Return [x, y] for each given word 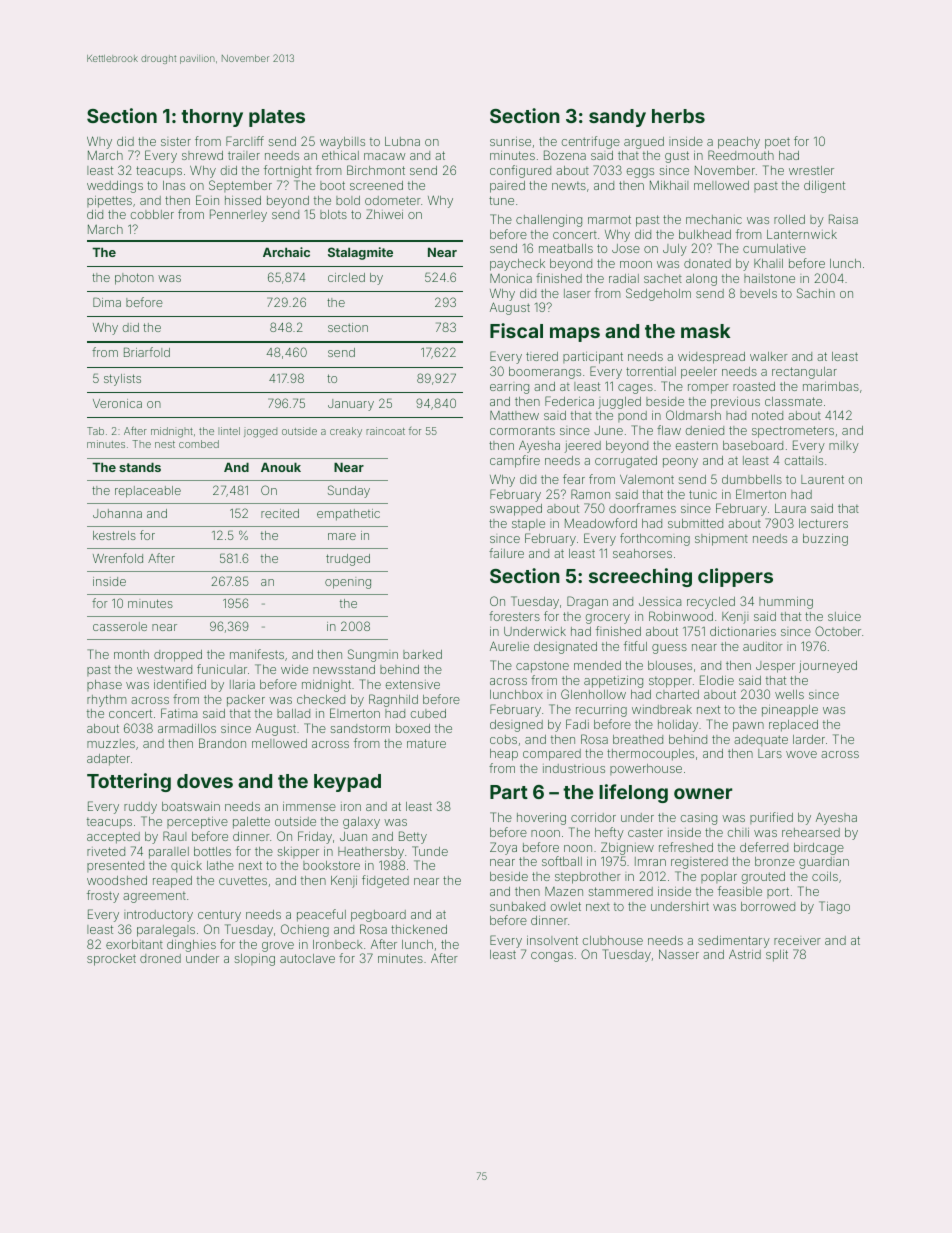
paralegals [166, 931]
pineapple [790, 711]
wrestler [811, 170]
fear [574, 479]
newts [569, 185]
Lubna [402, 141]
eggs [640, 173]
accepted [113, 838]
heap [504, 755]
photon [134, 279]
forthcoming [655, 539]
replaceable [148, 492]
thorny [212, 118]
